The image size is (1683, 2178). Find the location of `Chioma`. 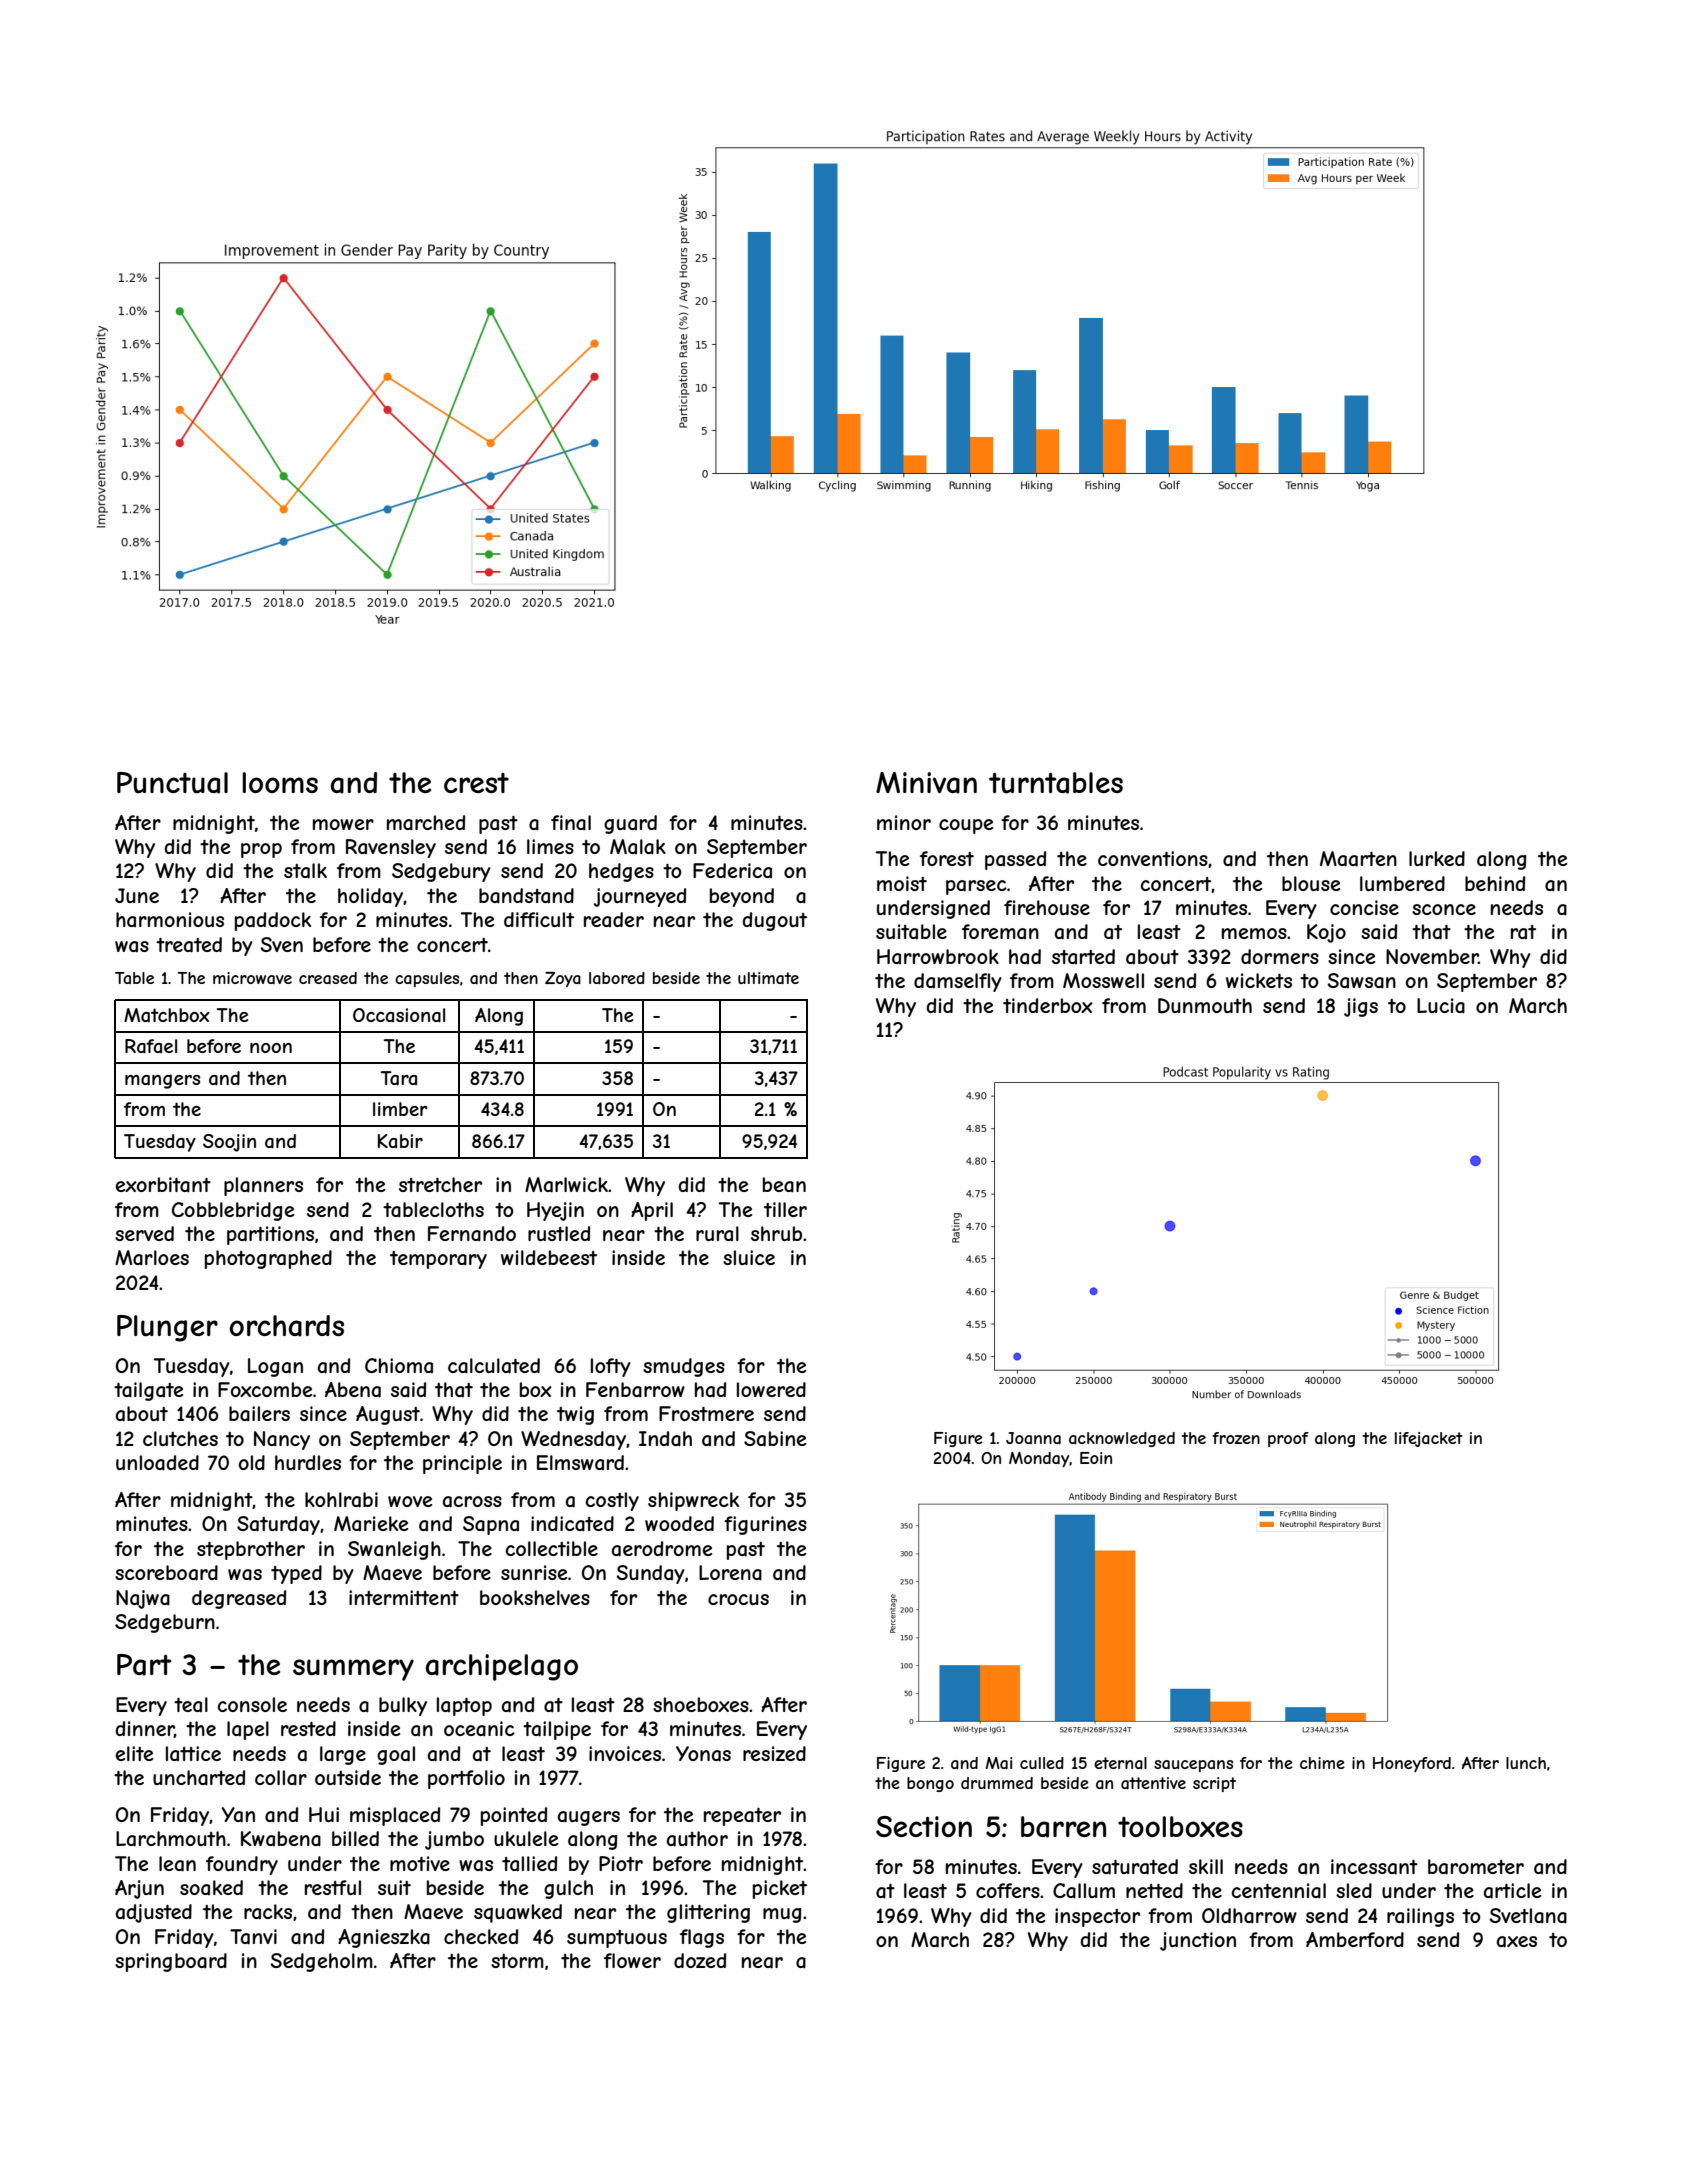

Chioma is located at coordinates (399, 1365).
